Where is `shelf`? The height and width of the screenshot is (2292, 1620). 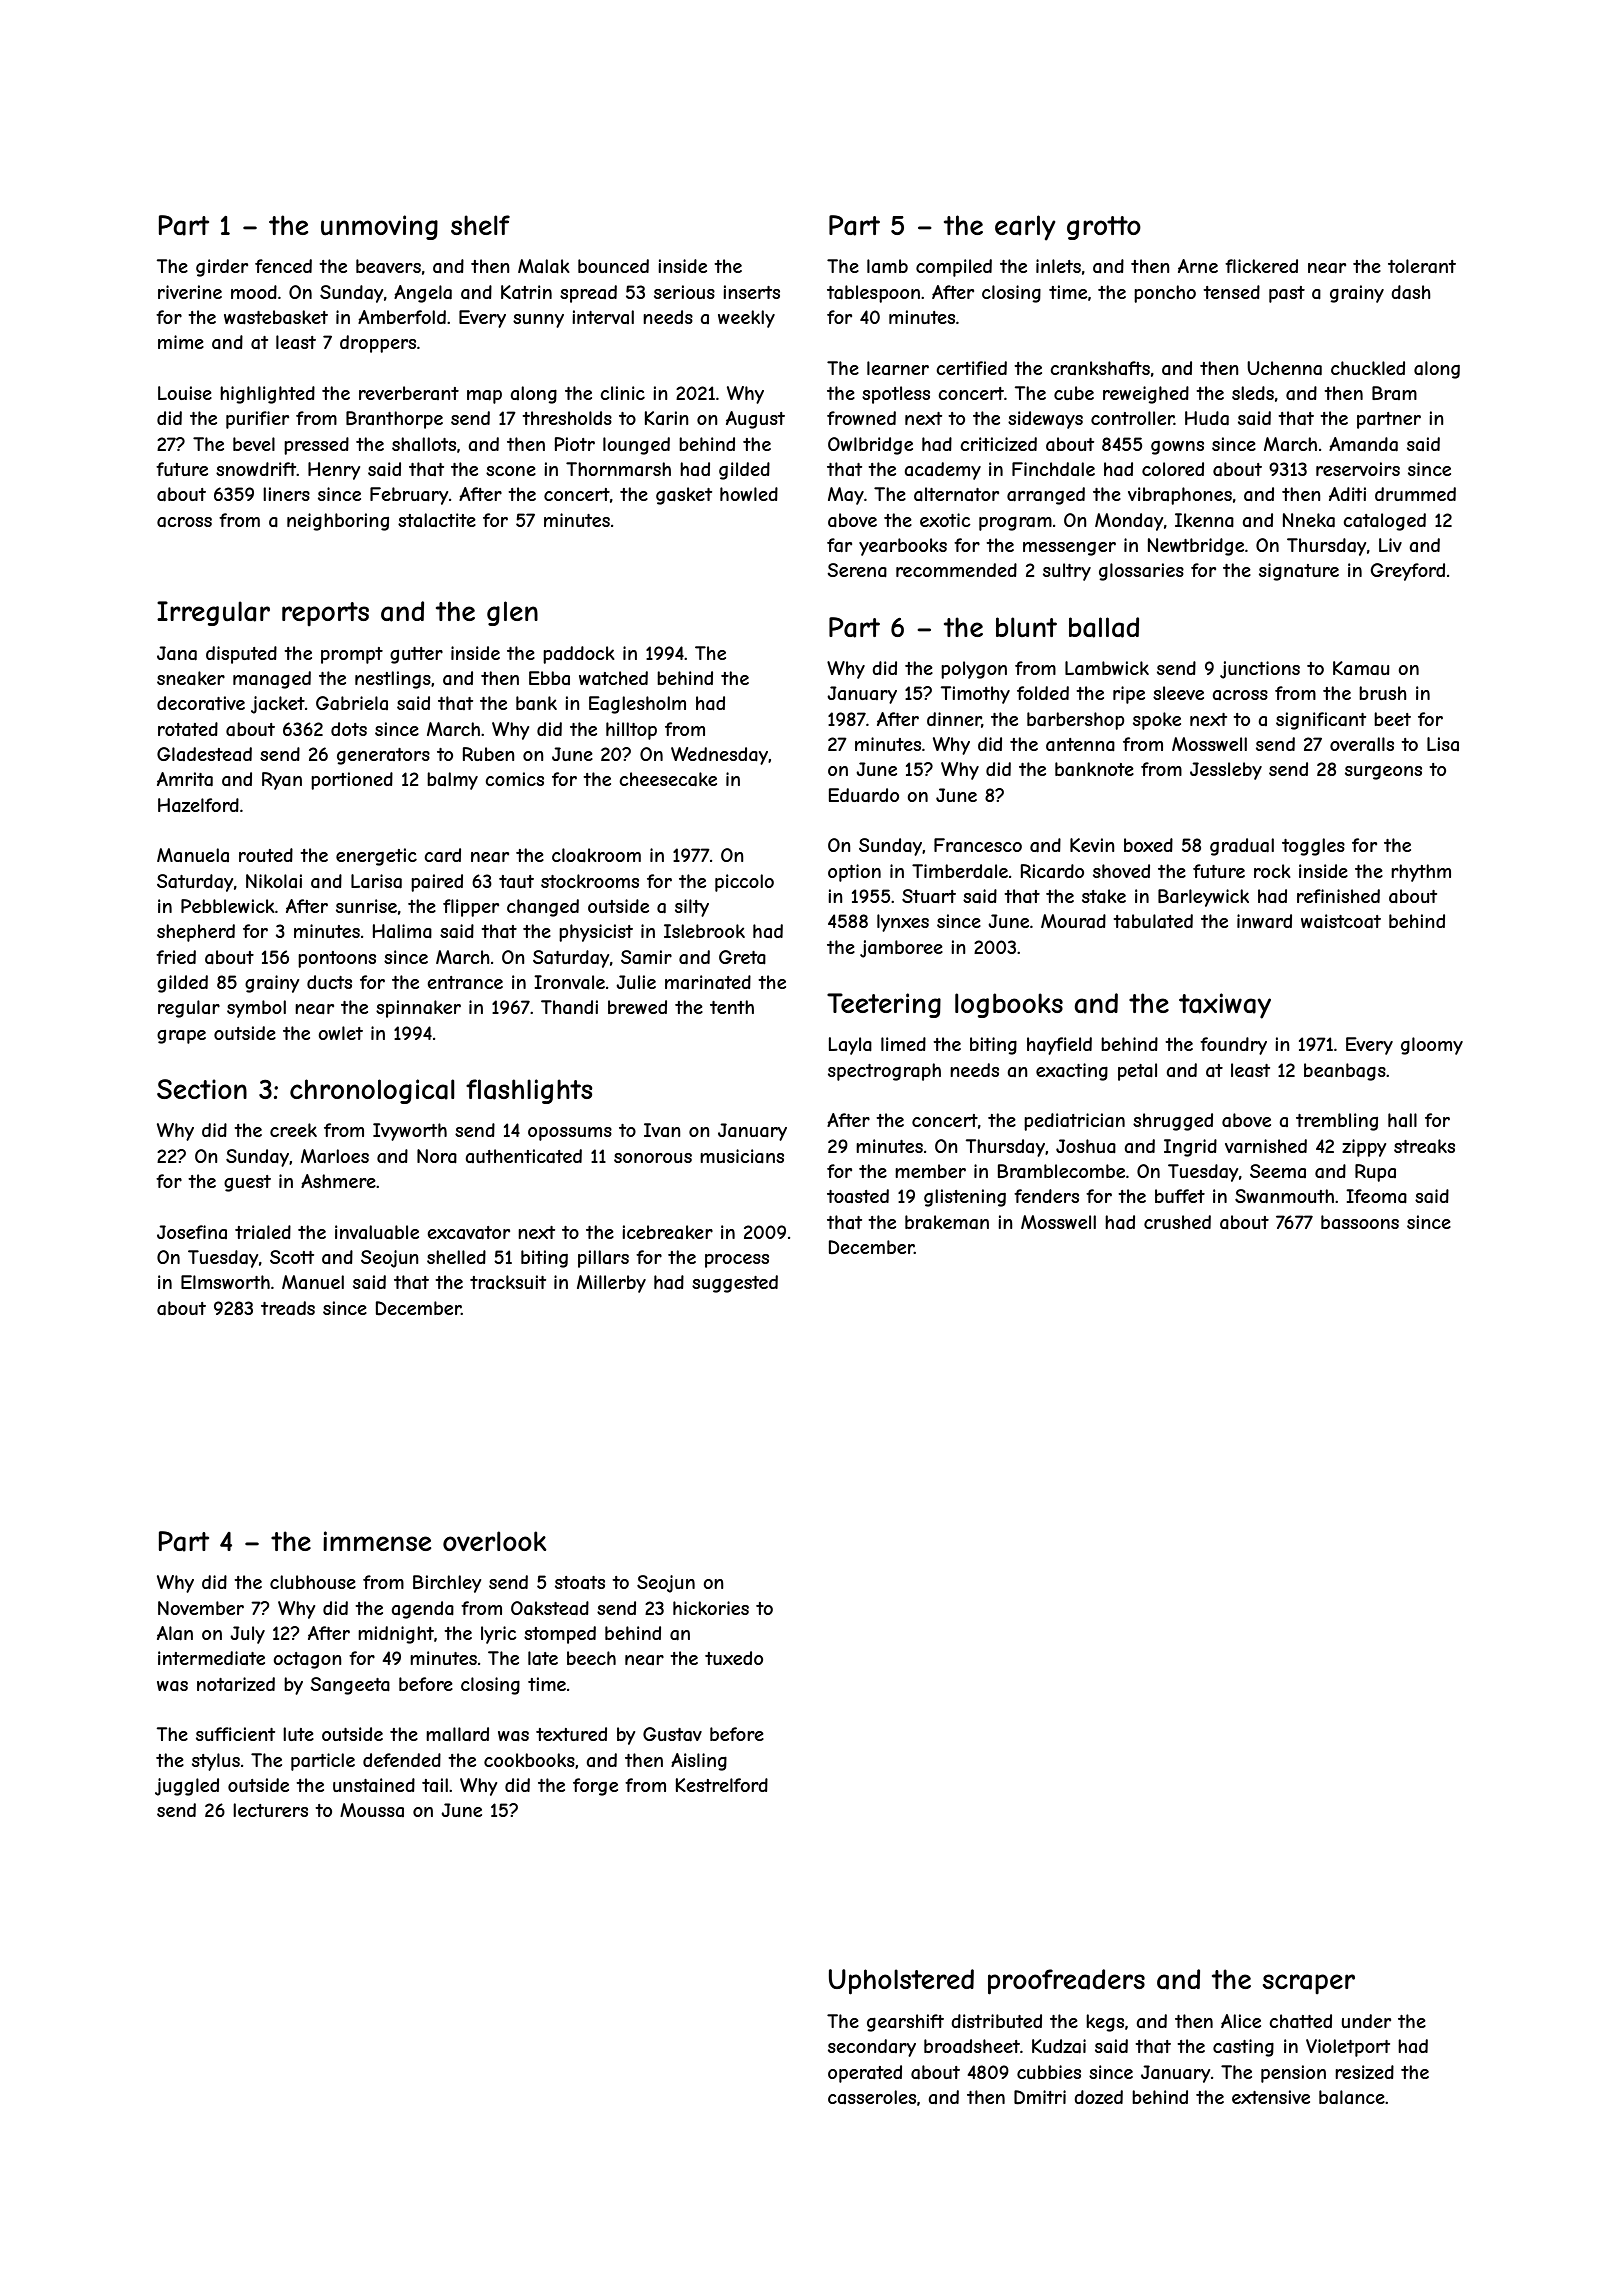
shelf is located at coordinates (480, 225).
